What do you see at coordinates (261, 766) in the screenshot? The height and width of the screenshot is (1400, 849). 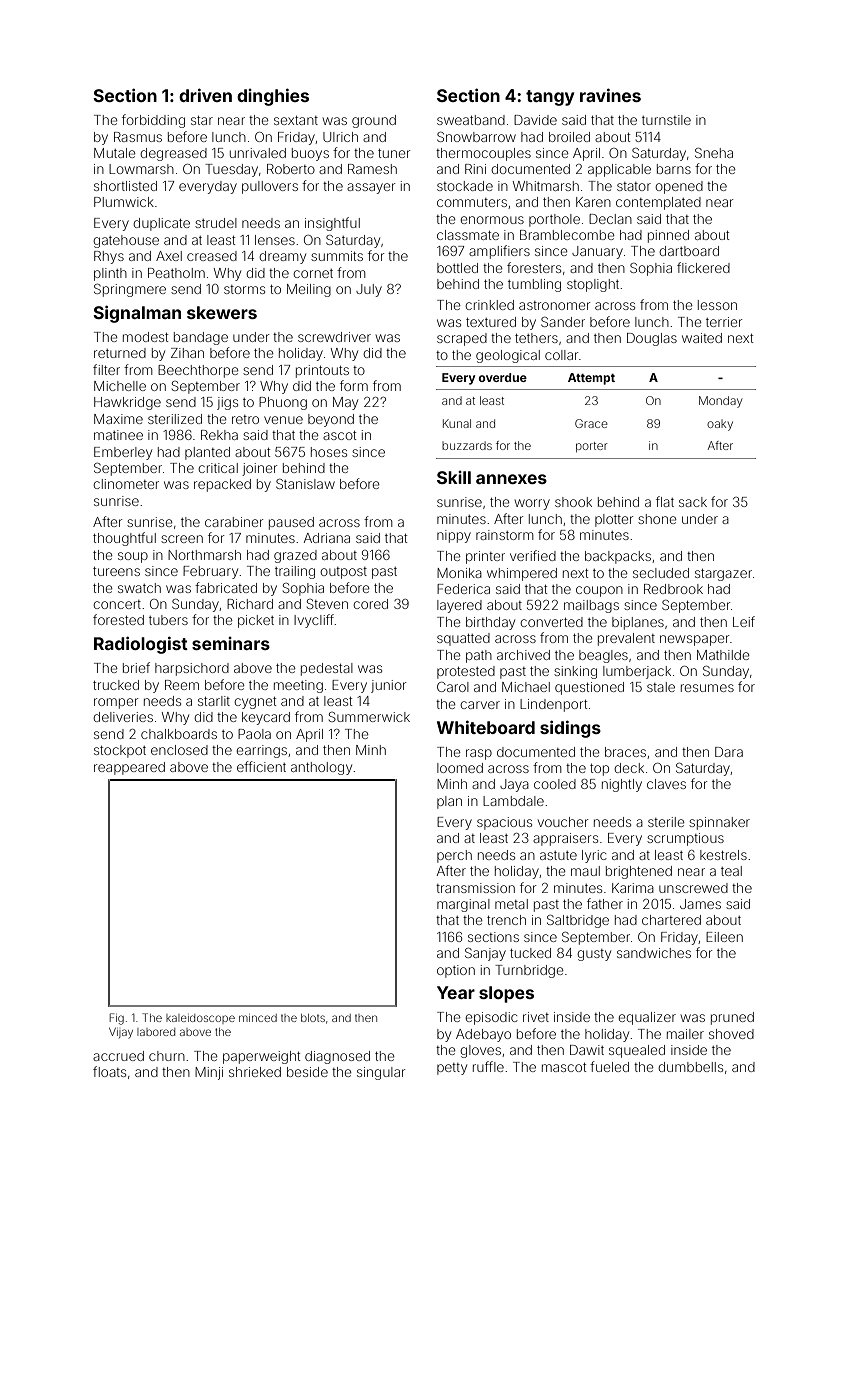 I see `efficient` at bounding box center [261, 766].
